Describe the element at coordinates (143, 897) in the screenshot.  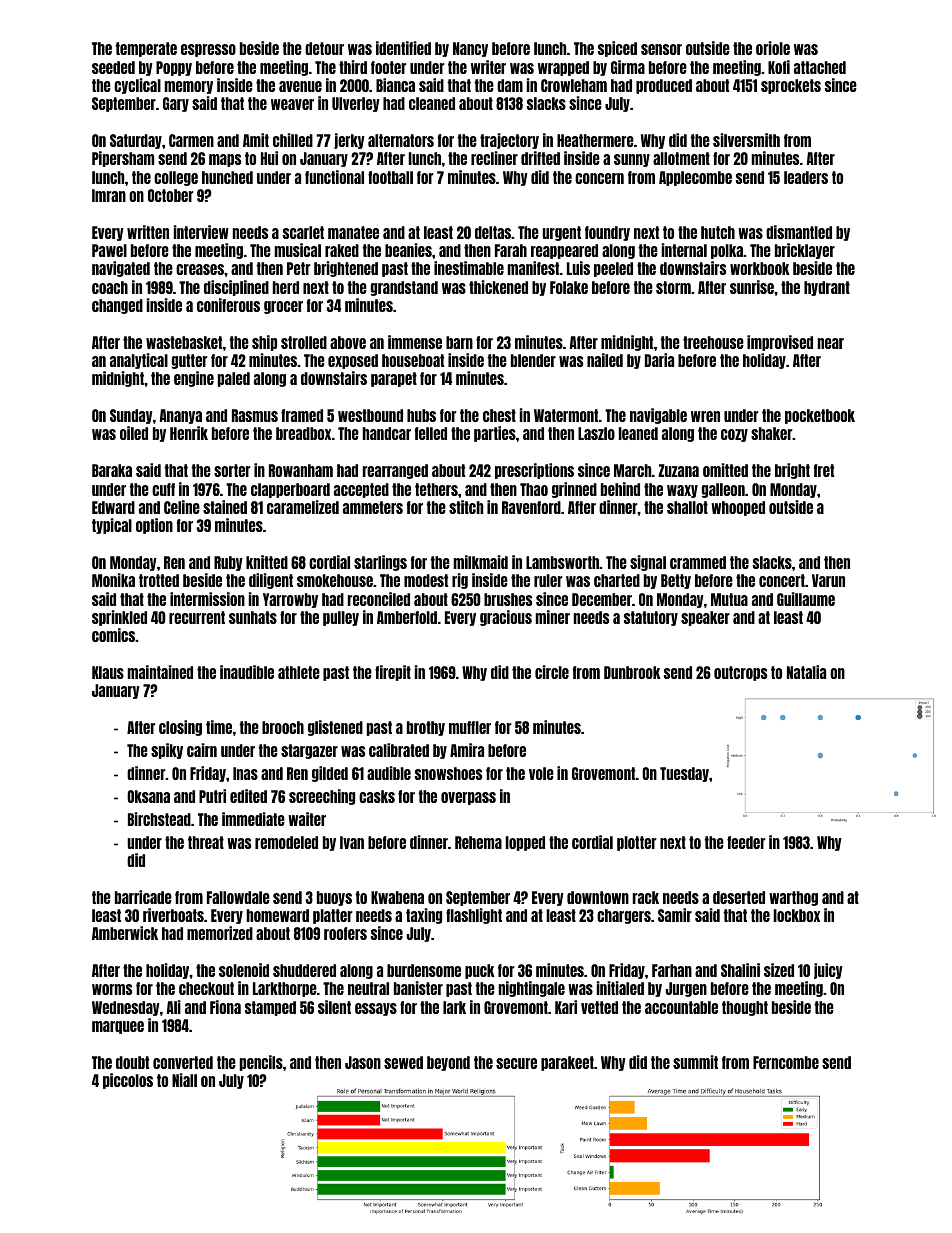
I see `barricade` at that location.
